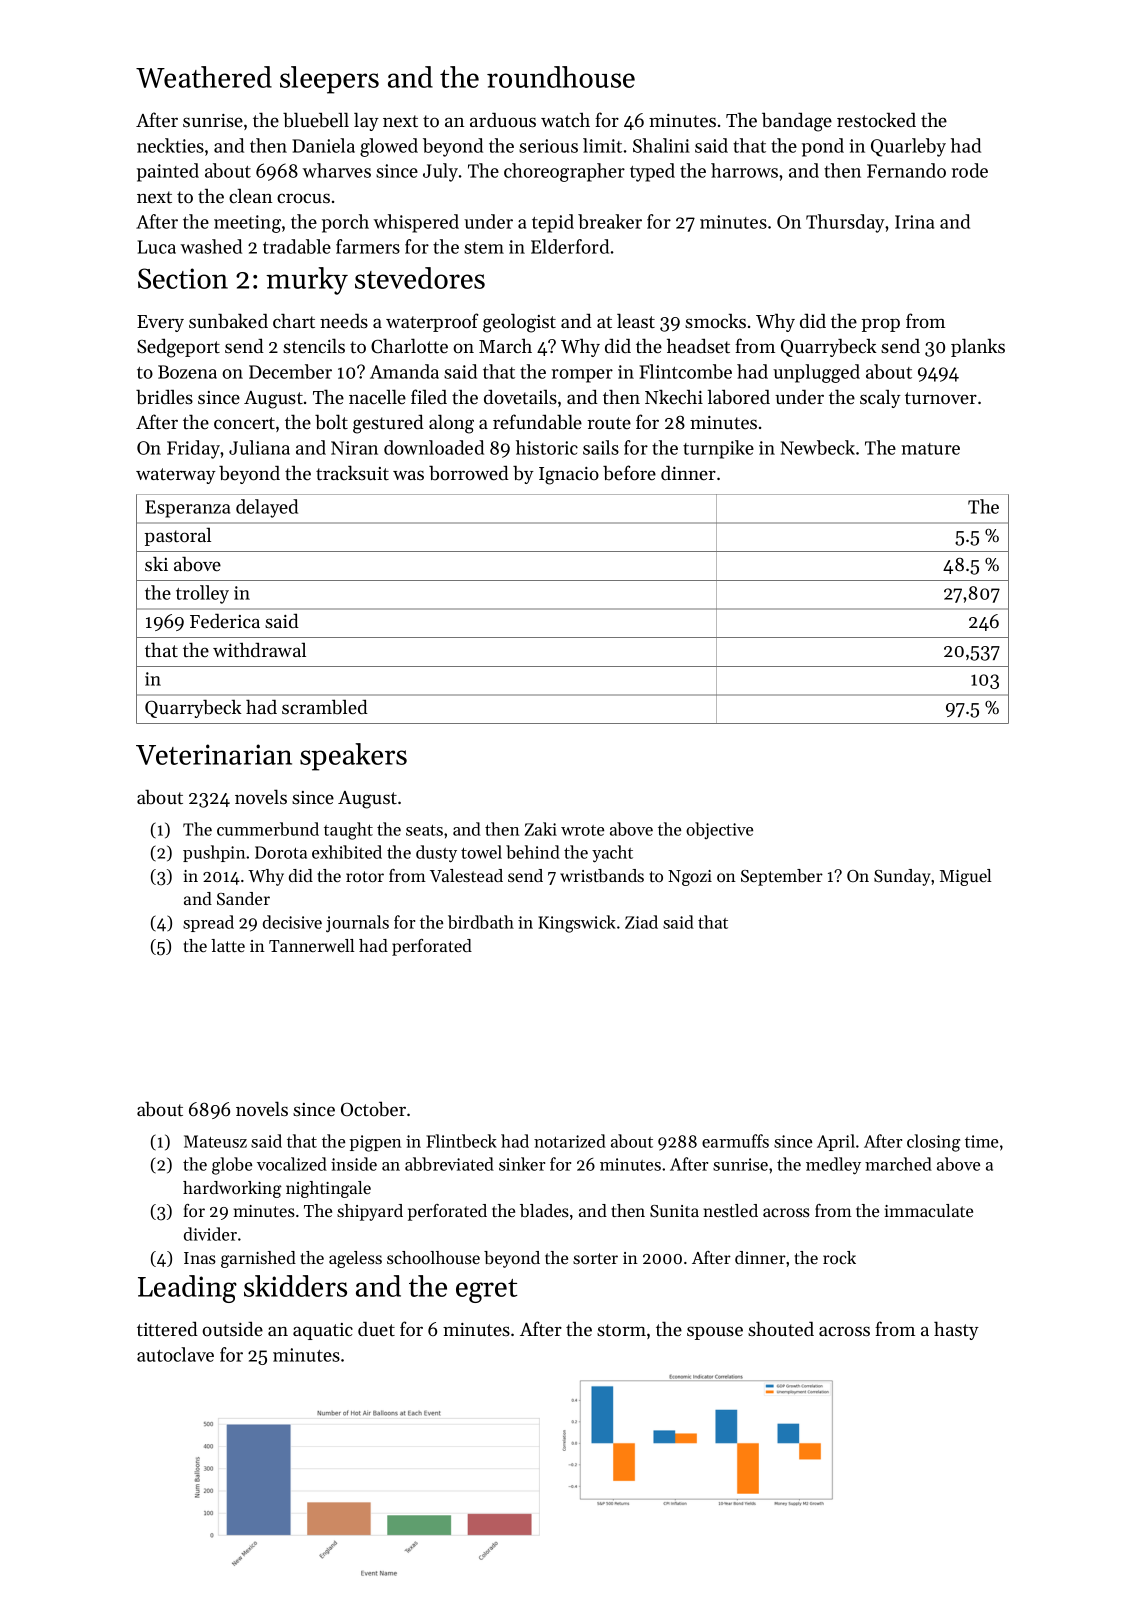 The height and width of the document is (1620, 1145). What do you see at coordinates (187, 509) in the document?
I see `Esperanza` at bounding box center [187, 509].
